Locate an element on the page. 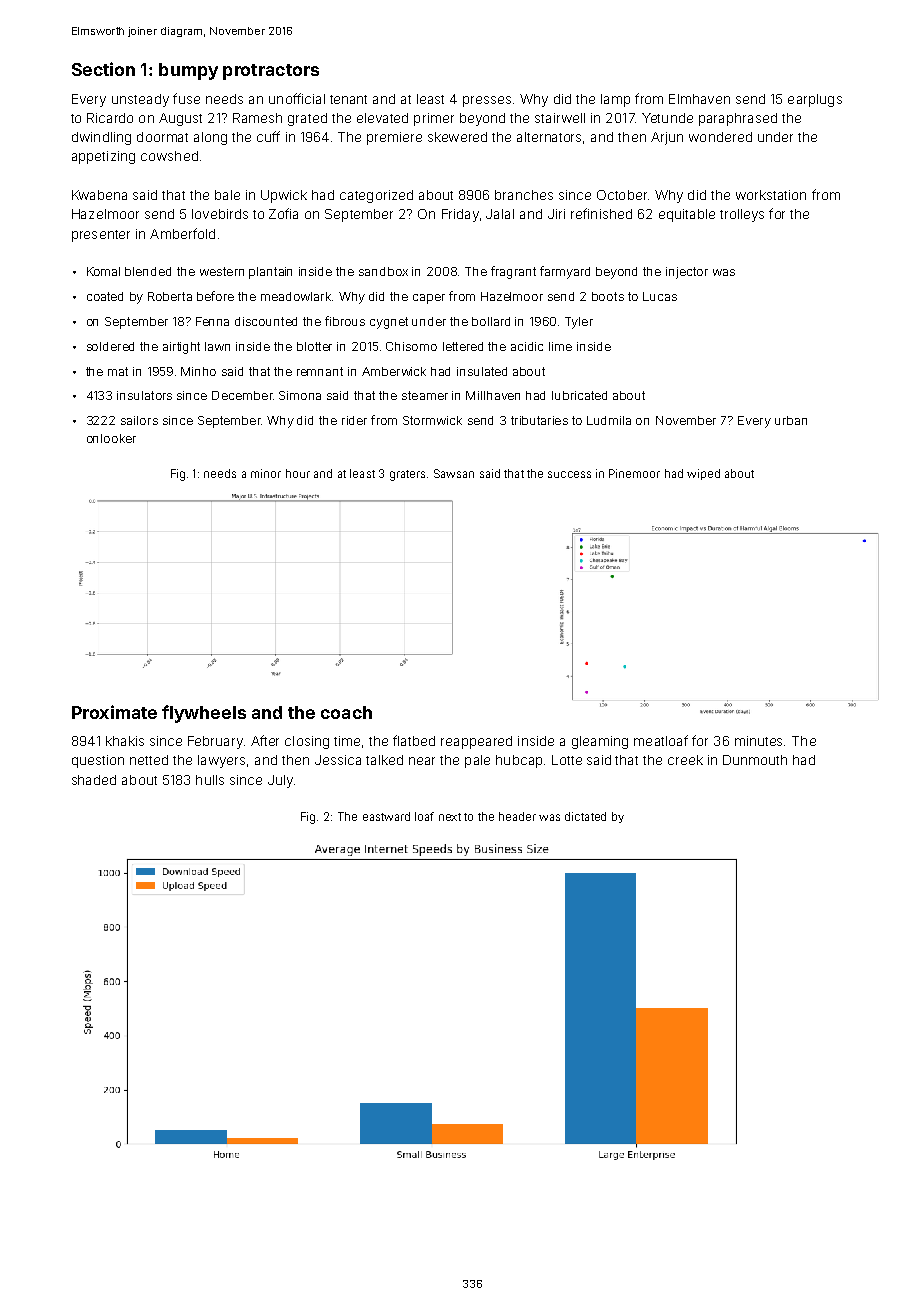 This page has height=1308, width=924. success is located at coordinates (569, 474).
